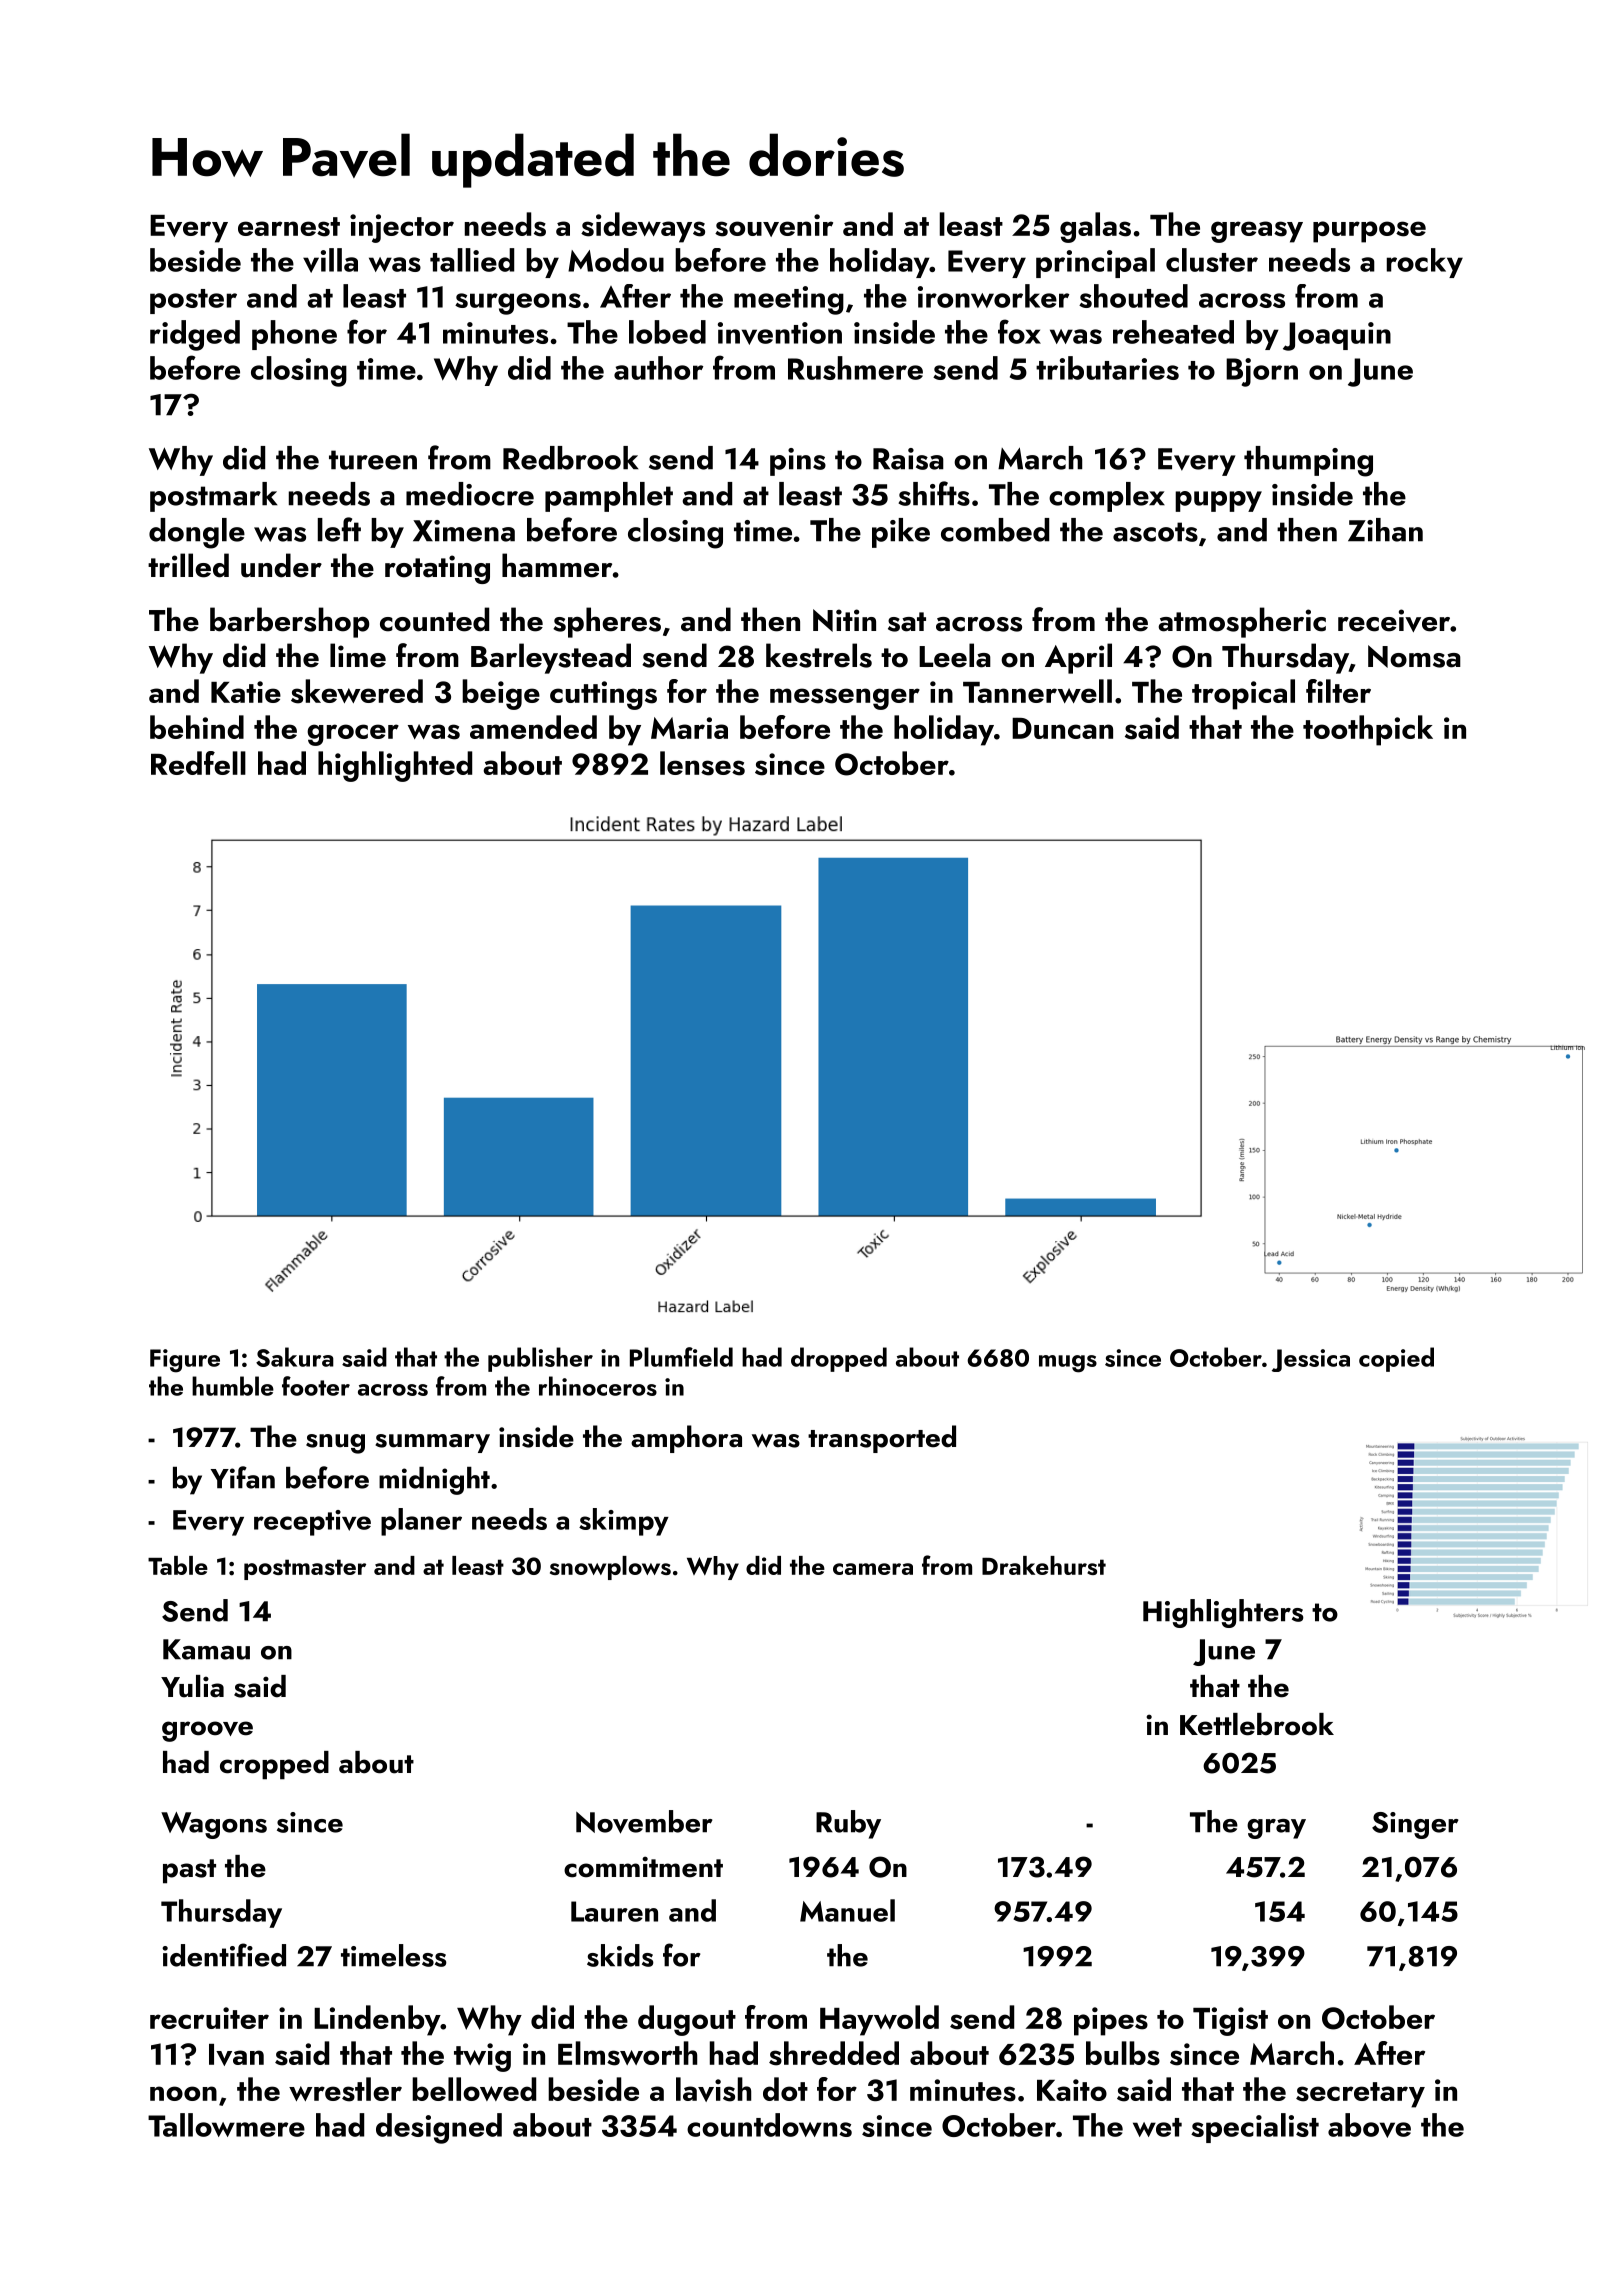  Describe the element at coordinates (289, 227) in the screenshot. I see `earnest` at that location.
